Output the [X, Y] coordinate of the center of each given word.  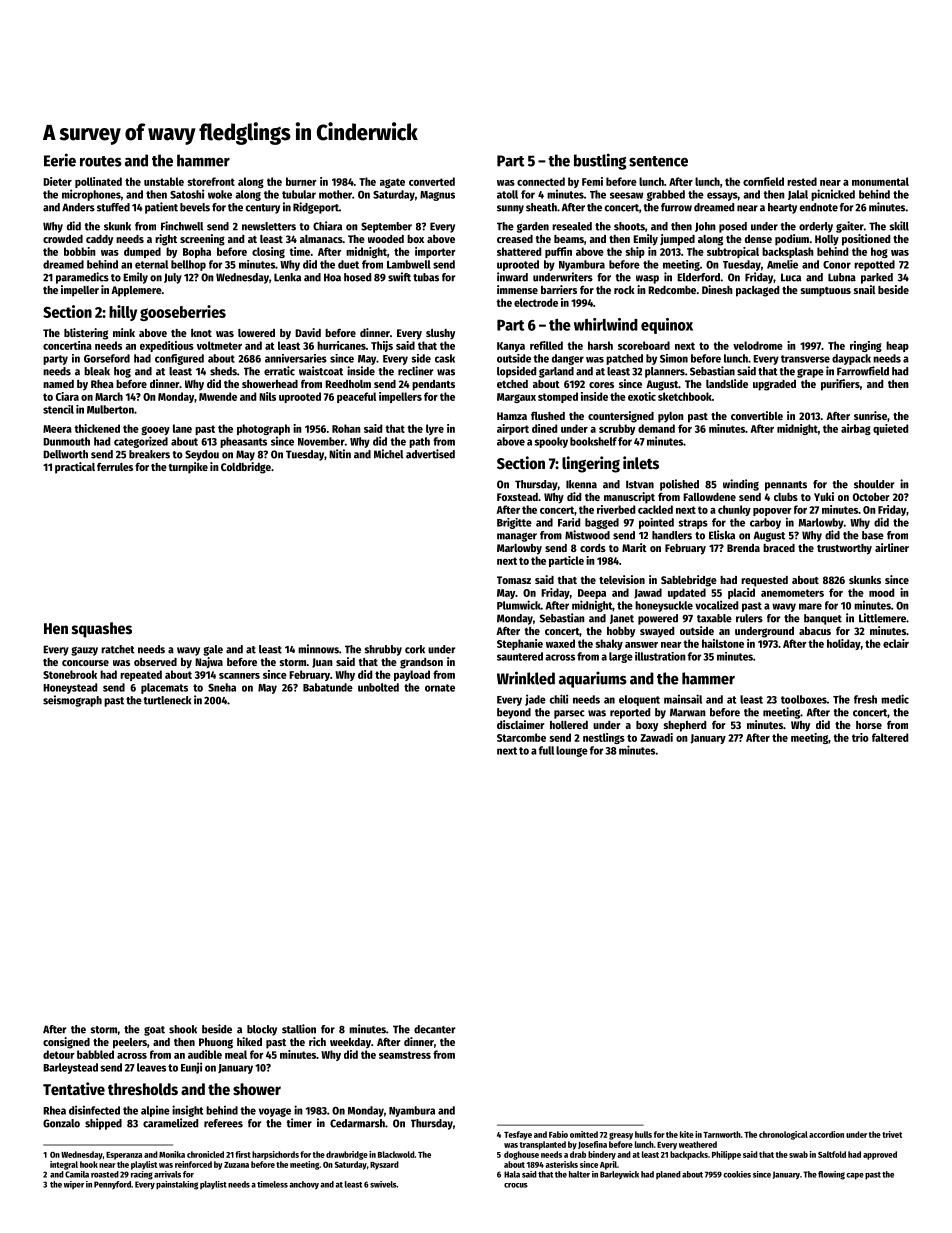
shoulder [874, 484]
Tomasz [514, 580]
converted [432, 181]
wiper [74, 1185]
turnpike [188, 468]
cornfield [763, 181]
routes [101, 161]
